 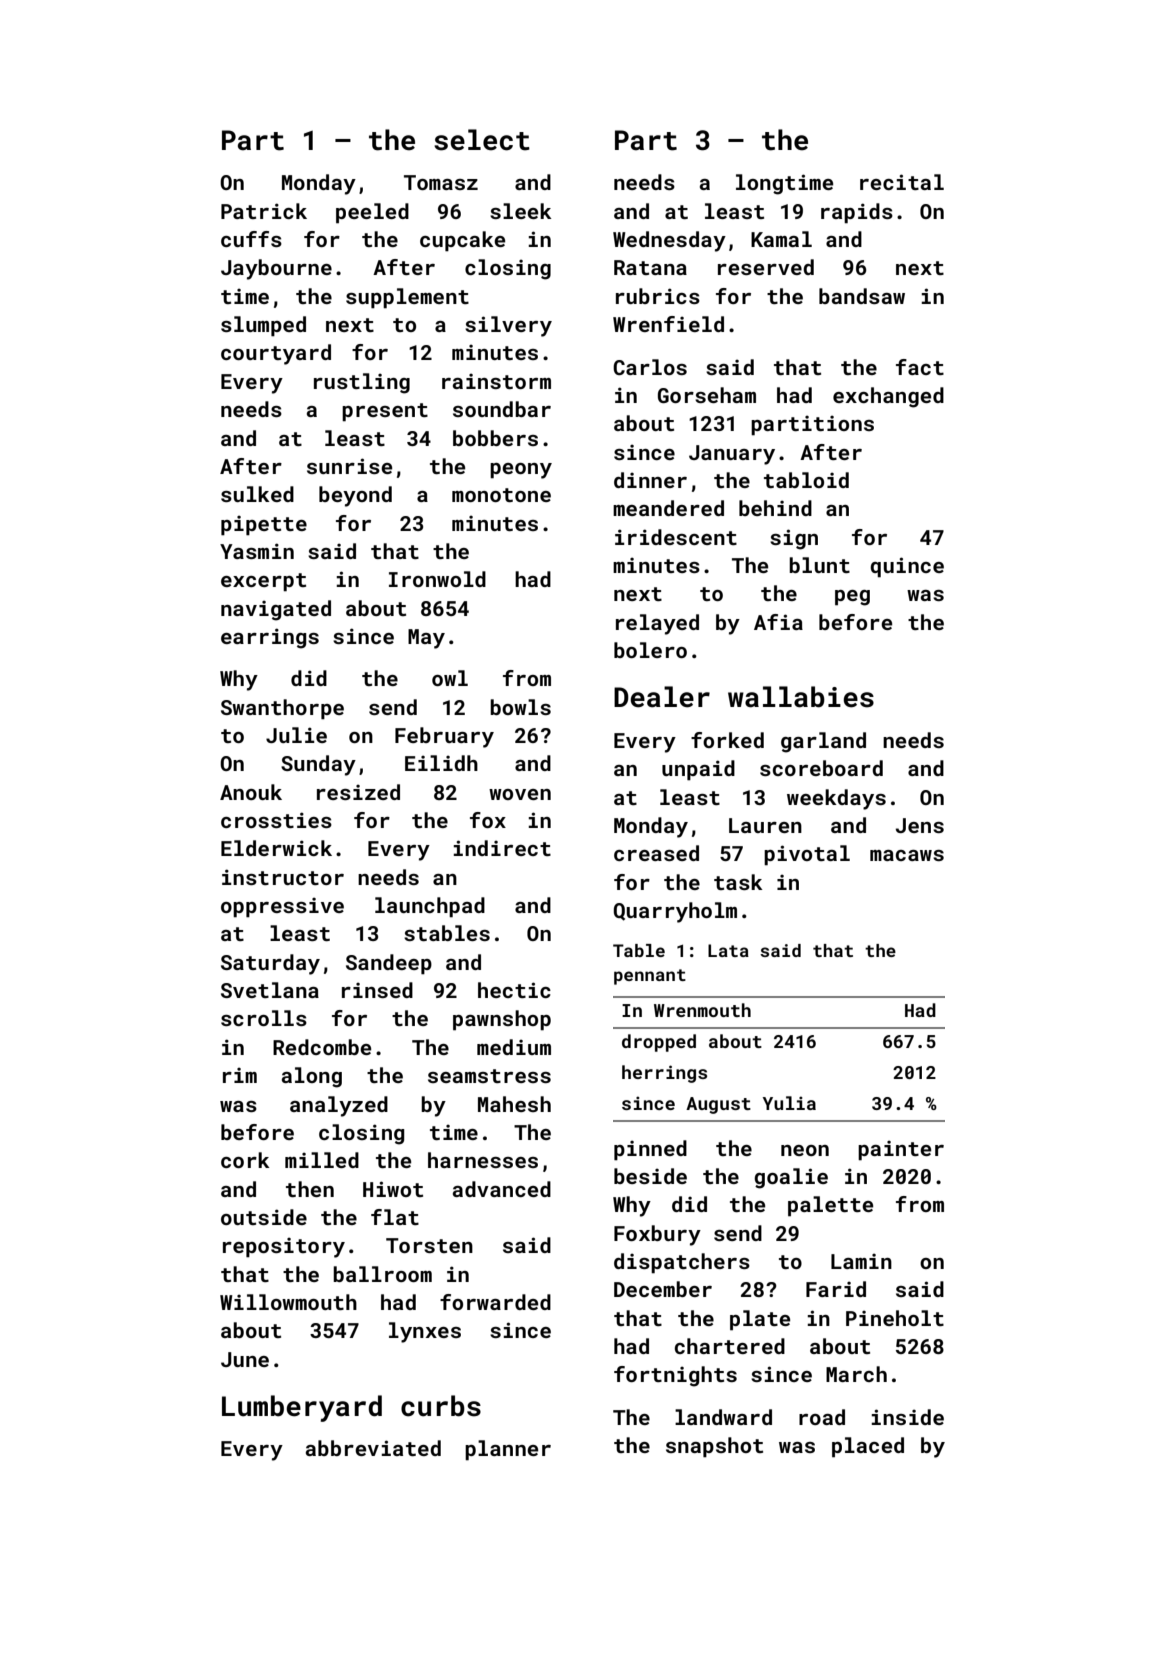 I want to click on earrings, so click(x=270, y=638).
